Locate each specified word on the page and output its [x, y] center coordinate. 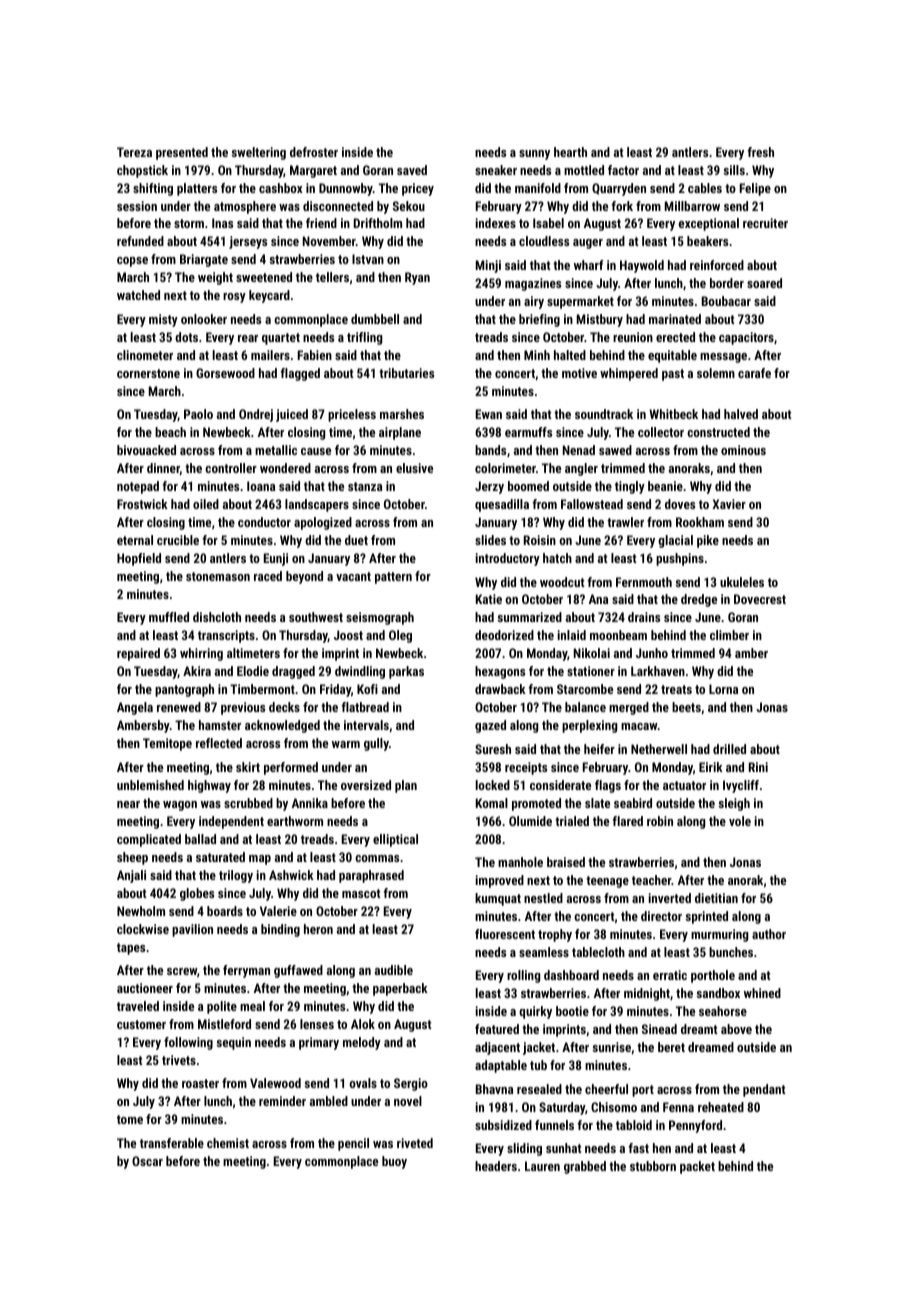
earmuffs [528, 432]
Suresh [493, 749]
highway [209, 786]
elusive [414, 468]
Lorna [723, 689]
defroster [314, 152]
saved [412, 170]
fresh [760, 152]
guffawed [298, 971]
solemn [716, 373]
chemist [228, 1143]
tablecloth [598, 952]
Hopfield [139, 559]
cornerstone [148, 373]
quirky [535, 1012]
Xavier [729, 504]
